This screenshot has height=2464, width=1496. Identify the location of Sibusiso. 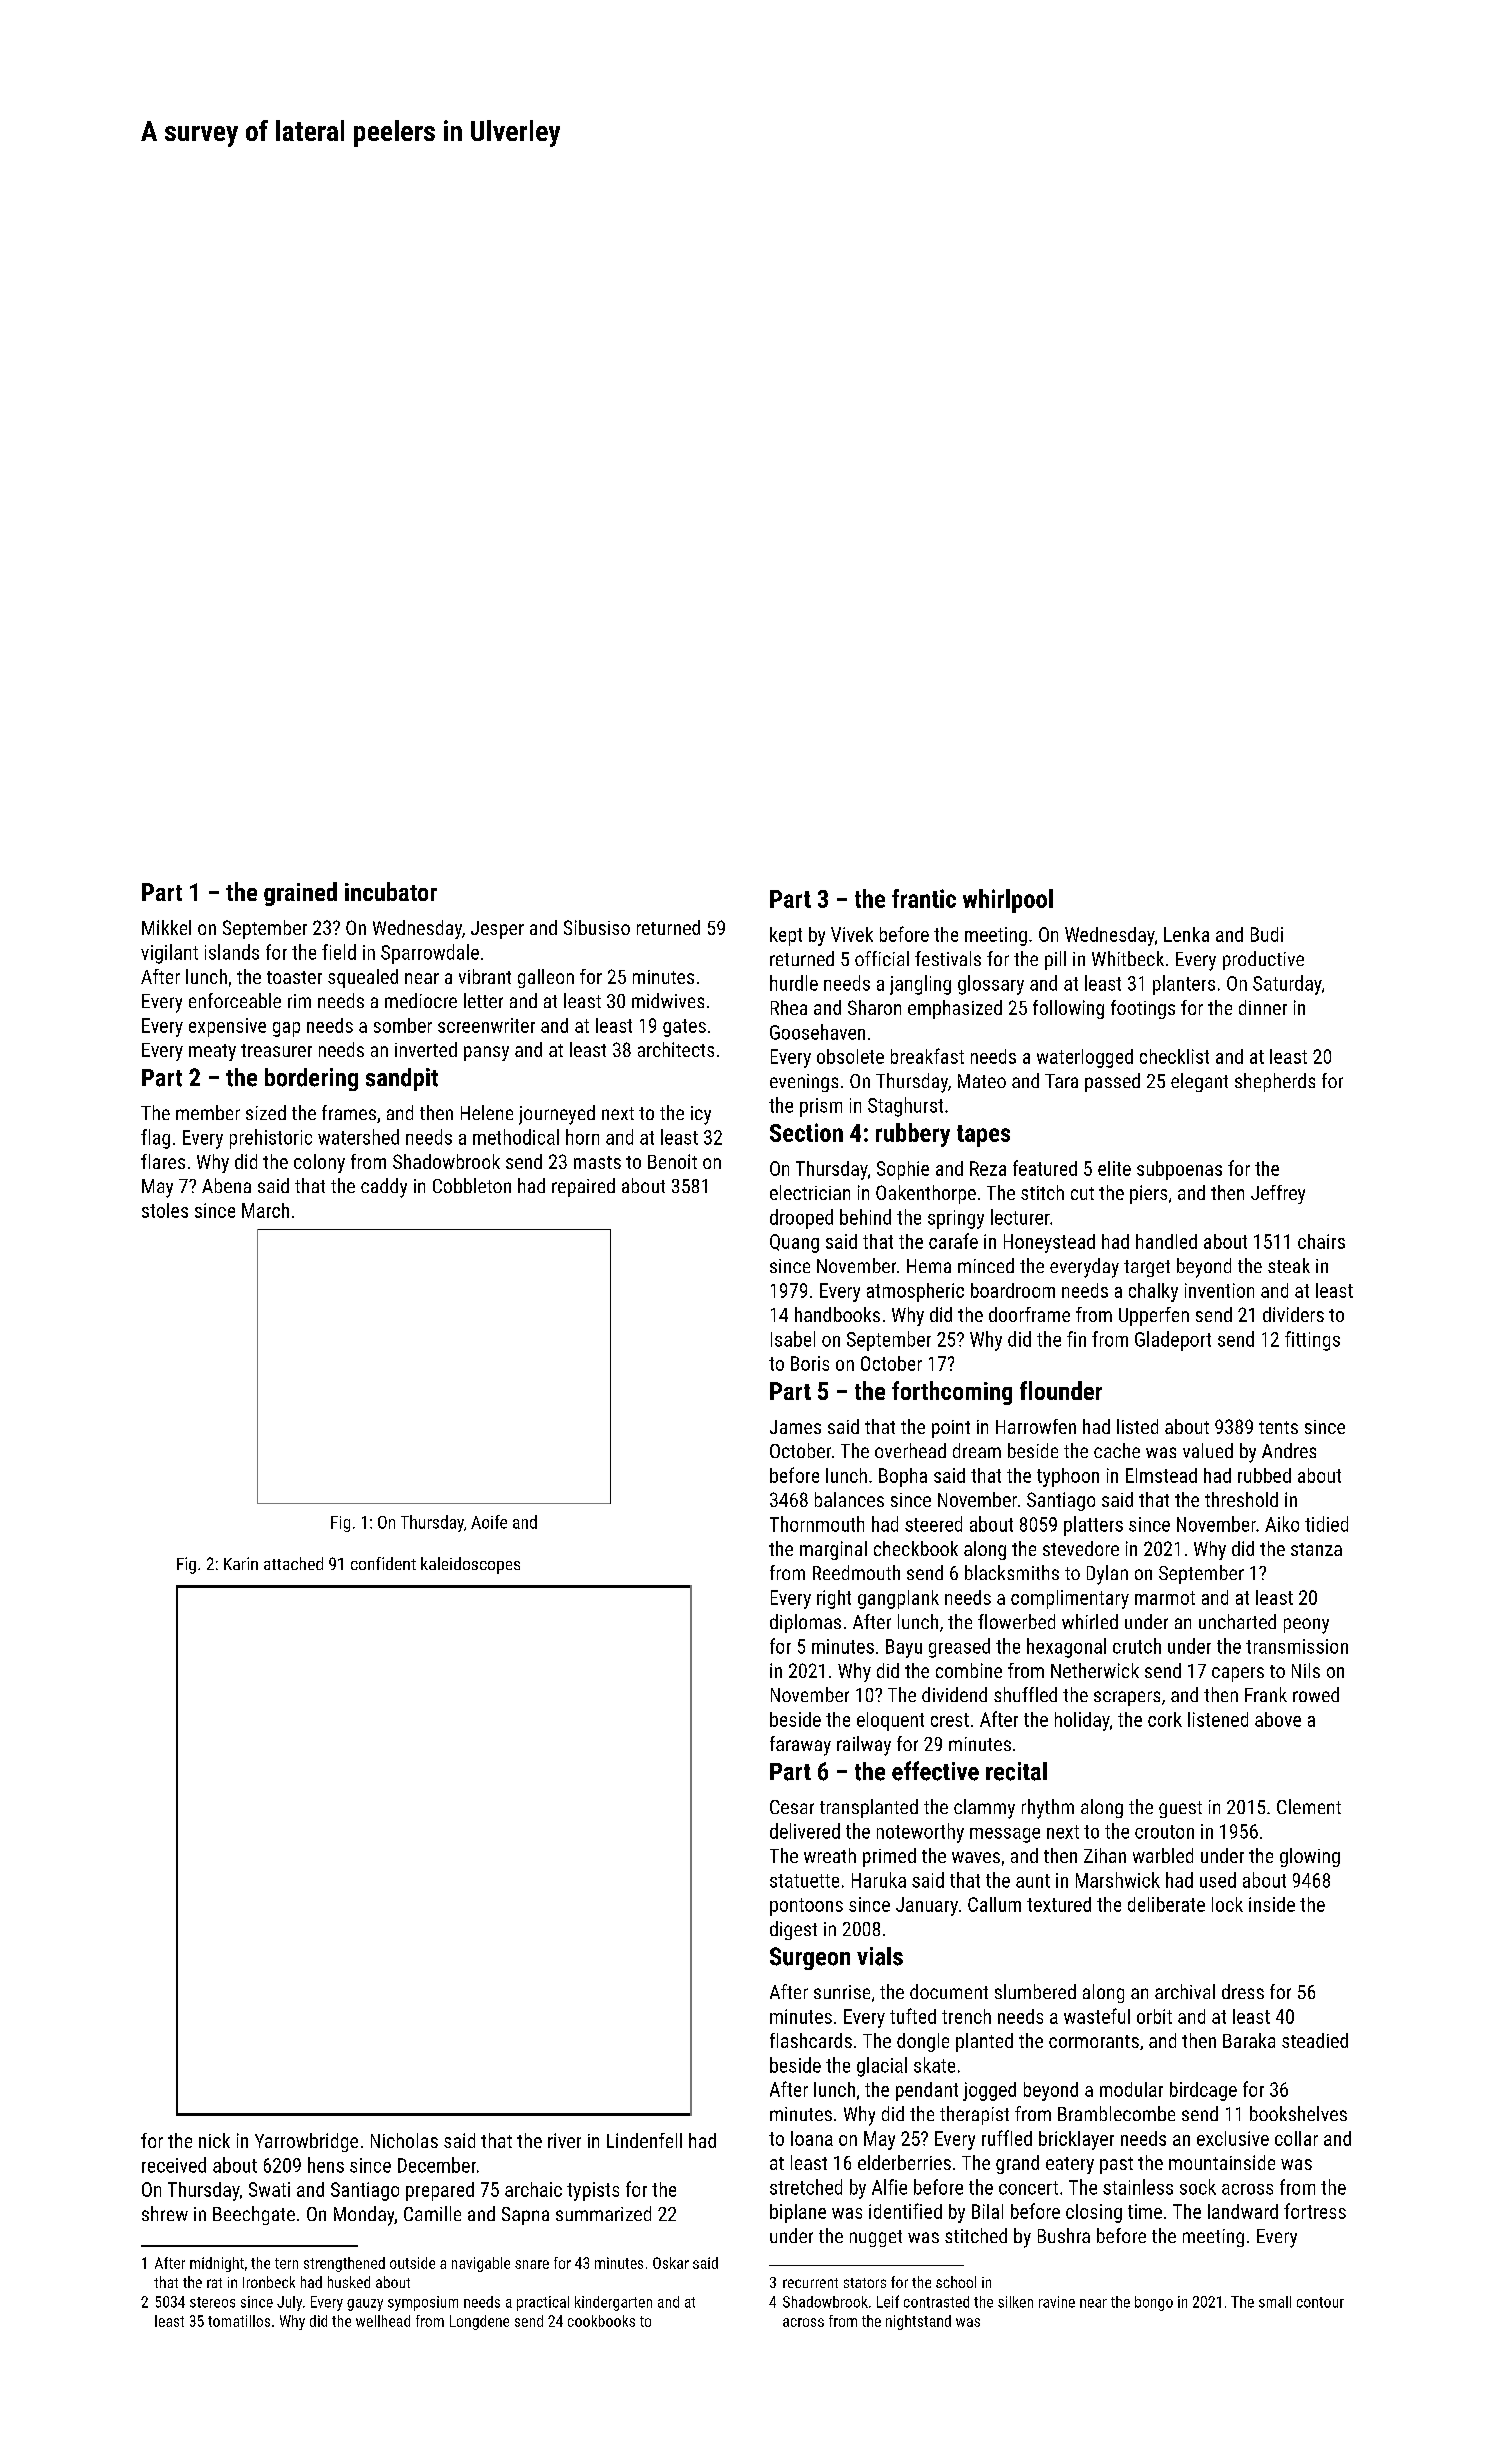
(597, 927).
